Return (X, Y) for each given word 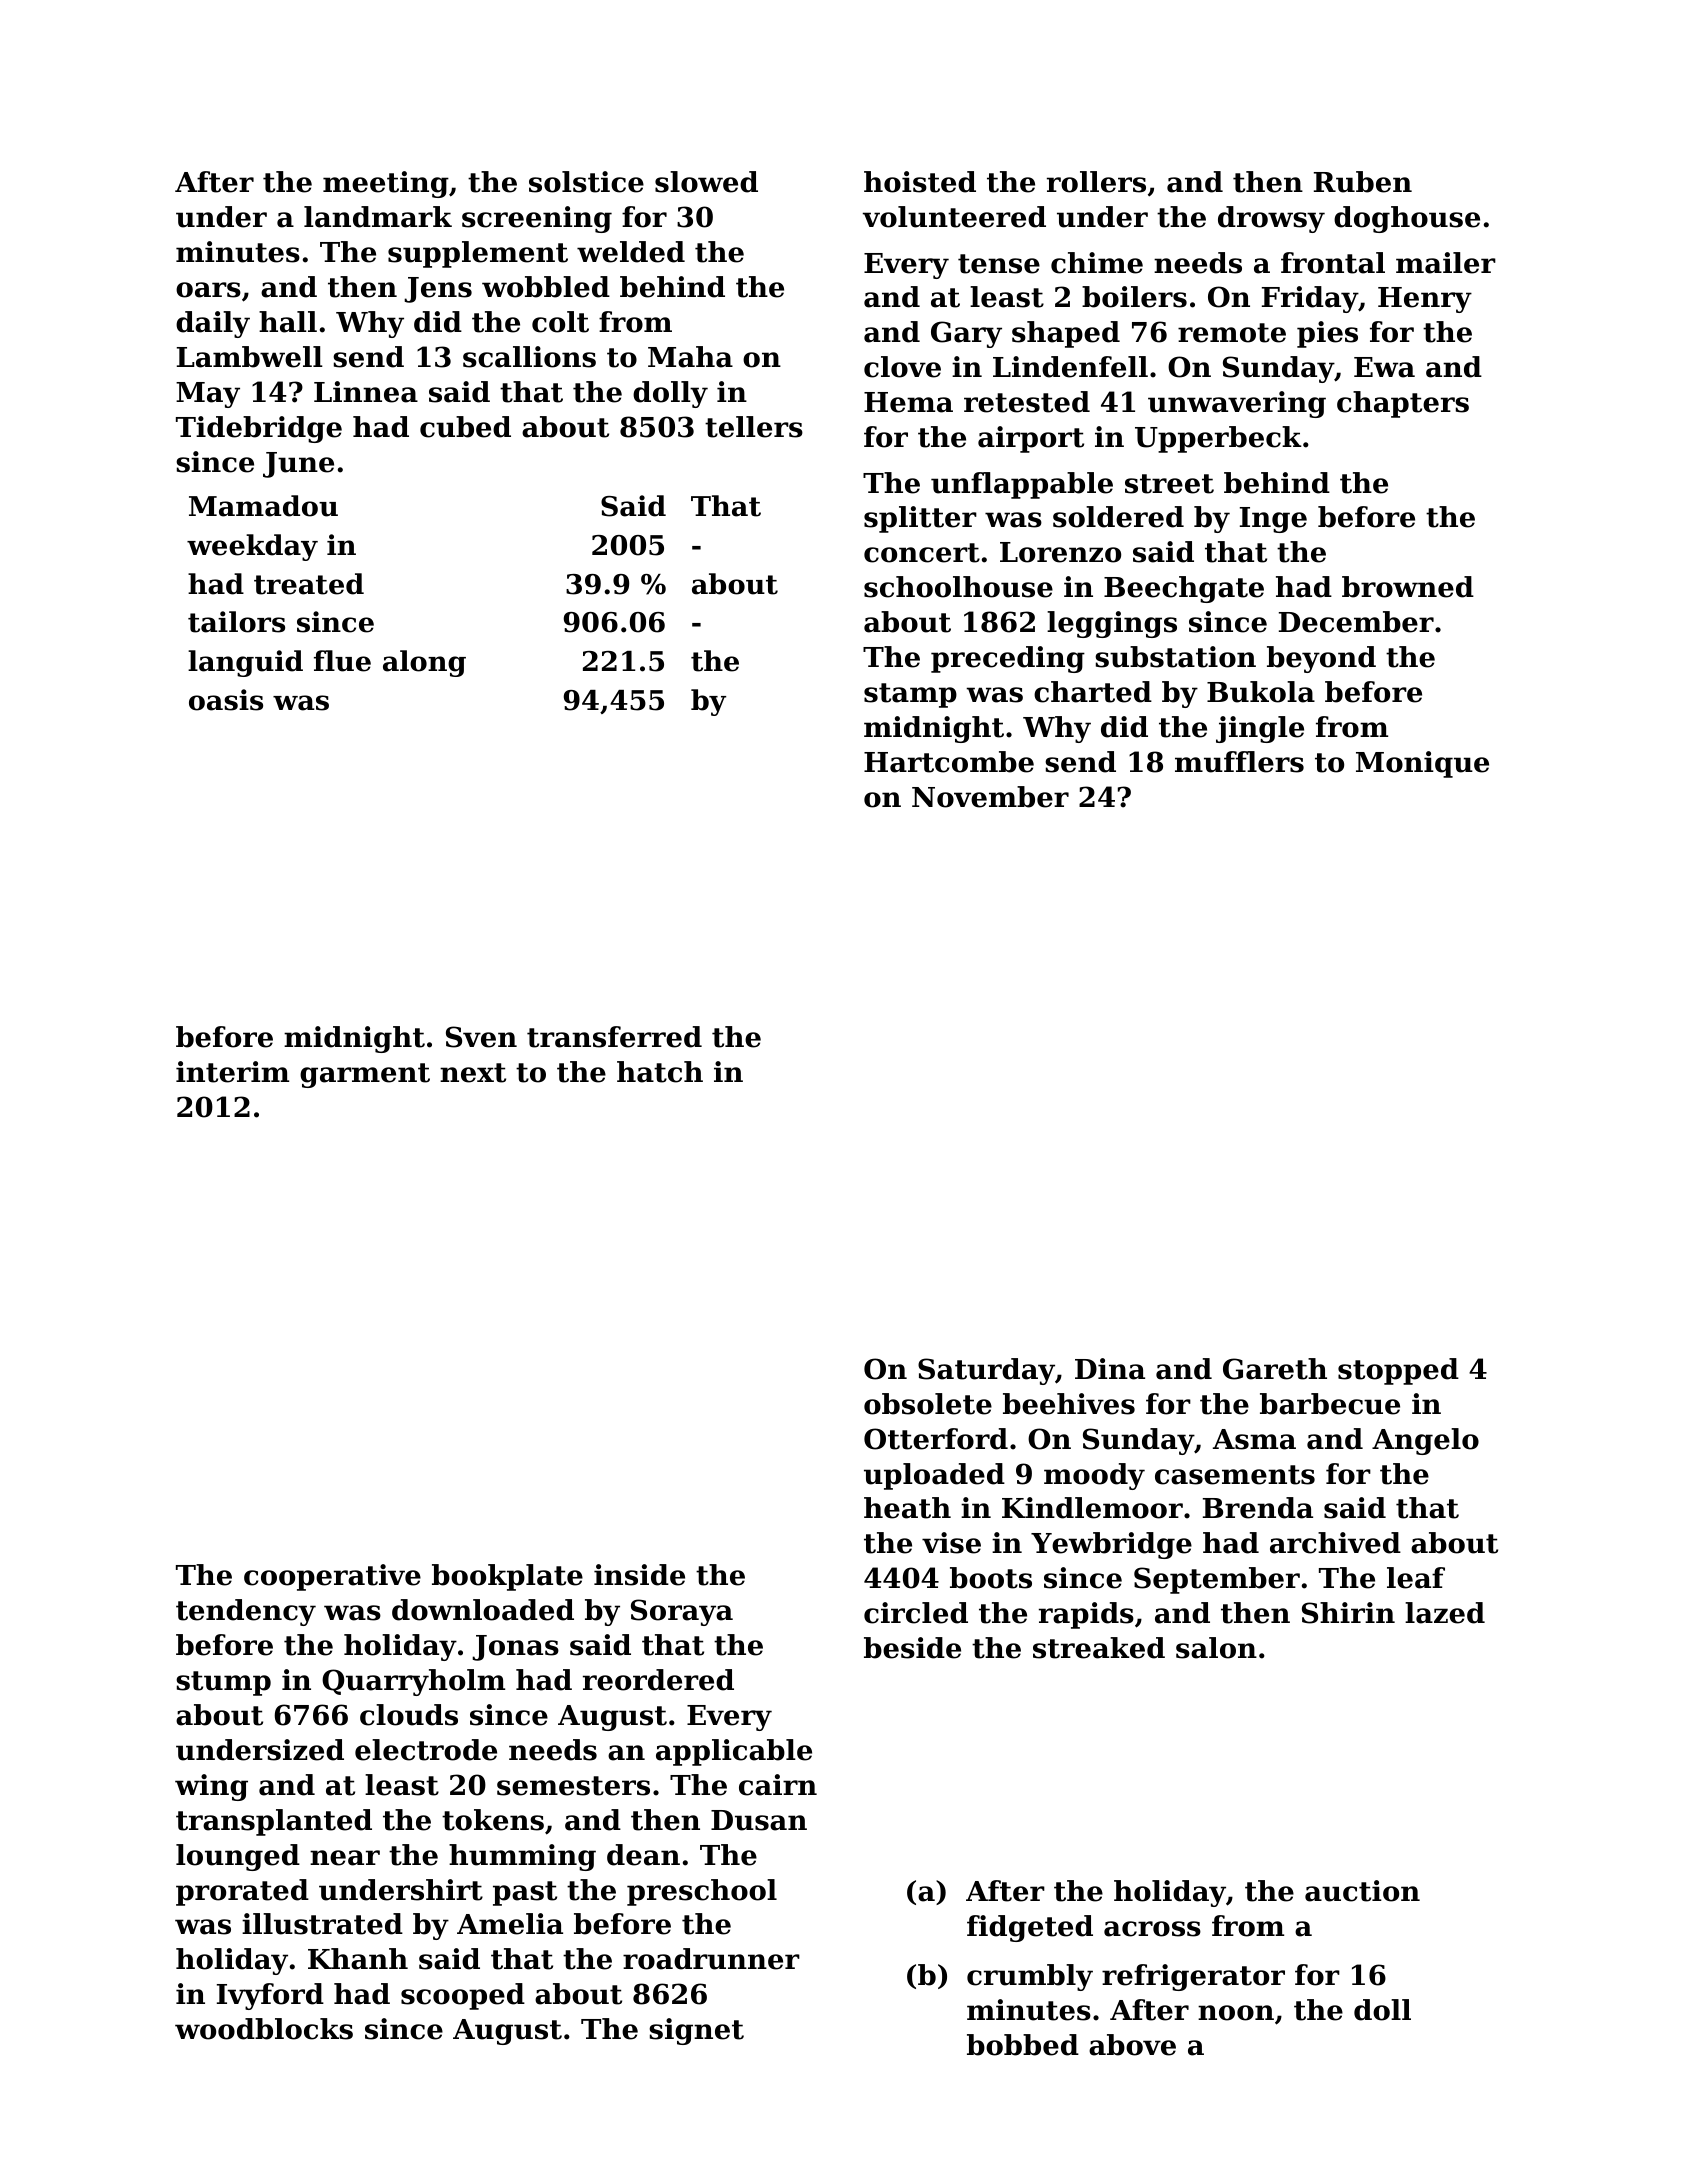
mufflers (1239, 762)
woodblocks (264, 2029)
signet (696, 2031)
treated (309, 584)
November (990, 797)
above (1132, 2045)
